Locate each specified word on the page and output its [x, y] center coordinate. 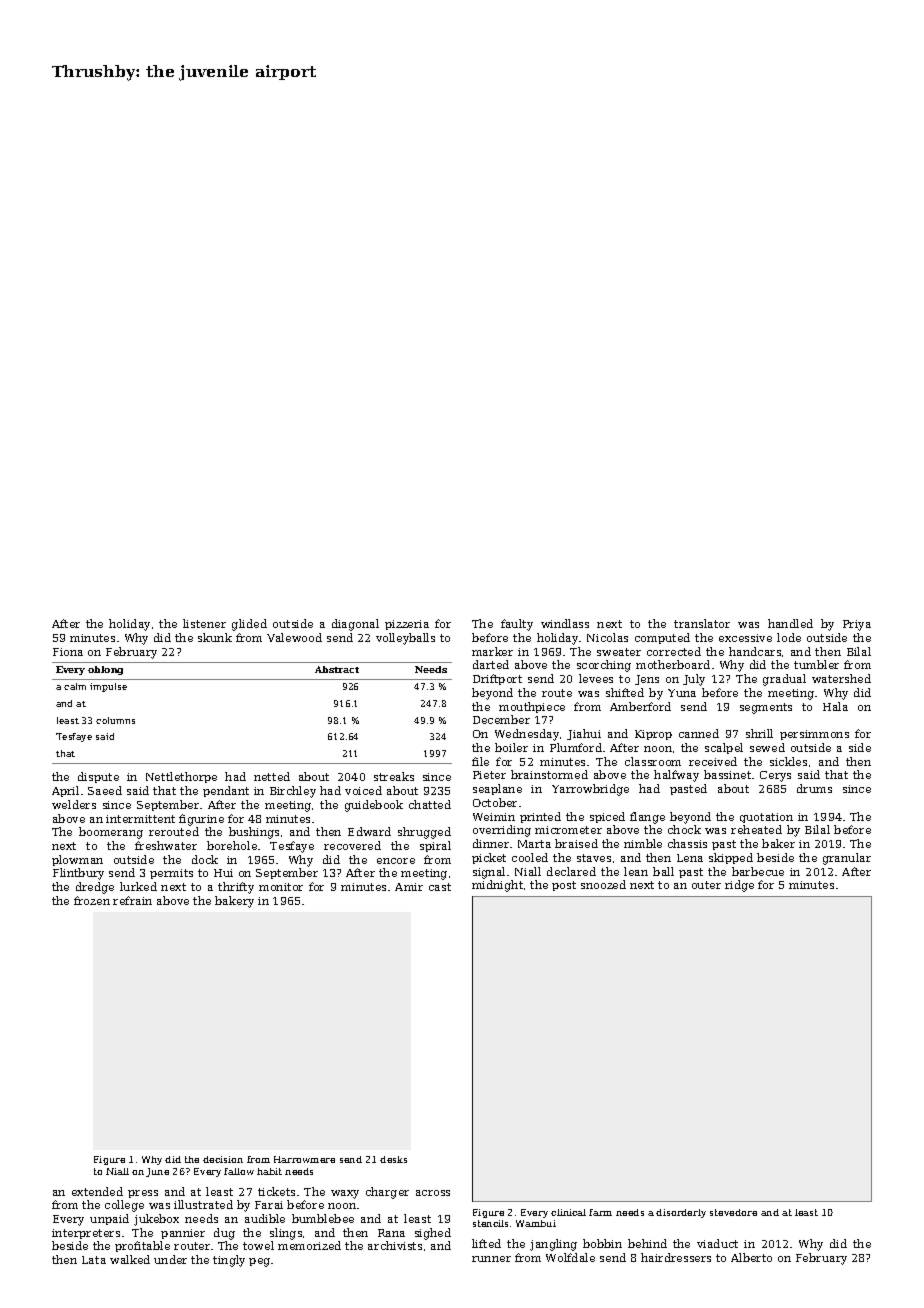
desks [393, 1159]
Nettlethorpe [181, 777]
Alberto [751, 1257]
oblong [105, 670]
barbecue [758, 871]
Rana [391, 1233]
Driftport [497, 679]
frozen [92, 900]
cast [440, 887]
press [143, 1194]
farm [600, 1212]
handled [790, 623]
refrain [132, 900]
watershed [841, 678]
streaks [394, 776]
